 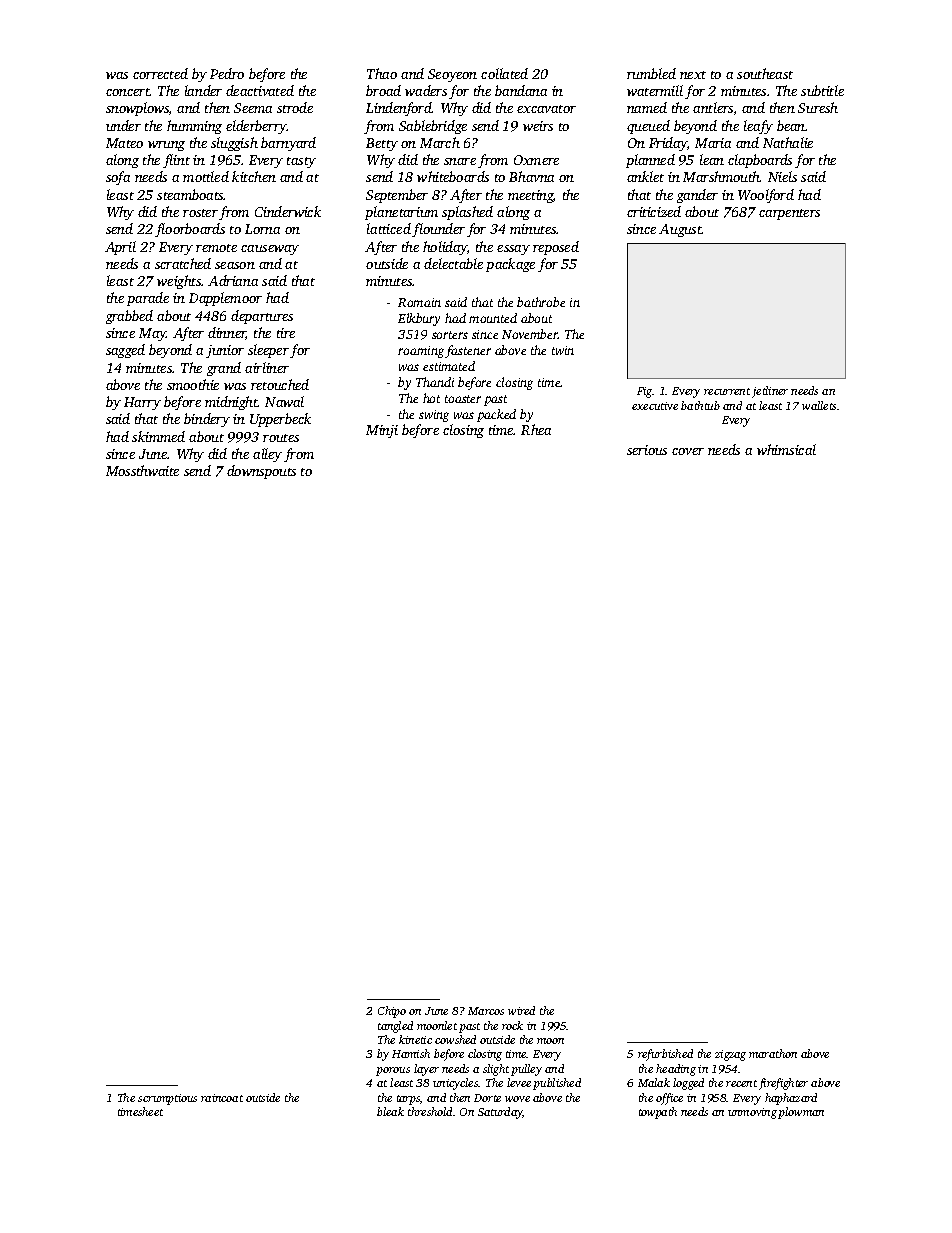 I want to click on Chipo, so click(x=392, y=1012).
